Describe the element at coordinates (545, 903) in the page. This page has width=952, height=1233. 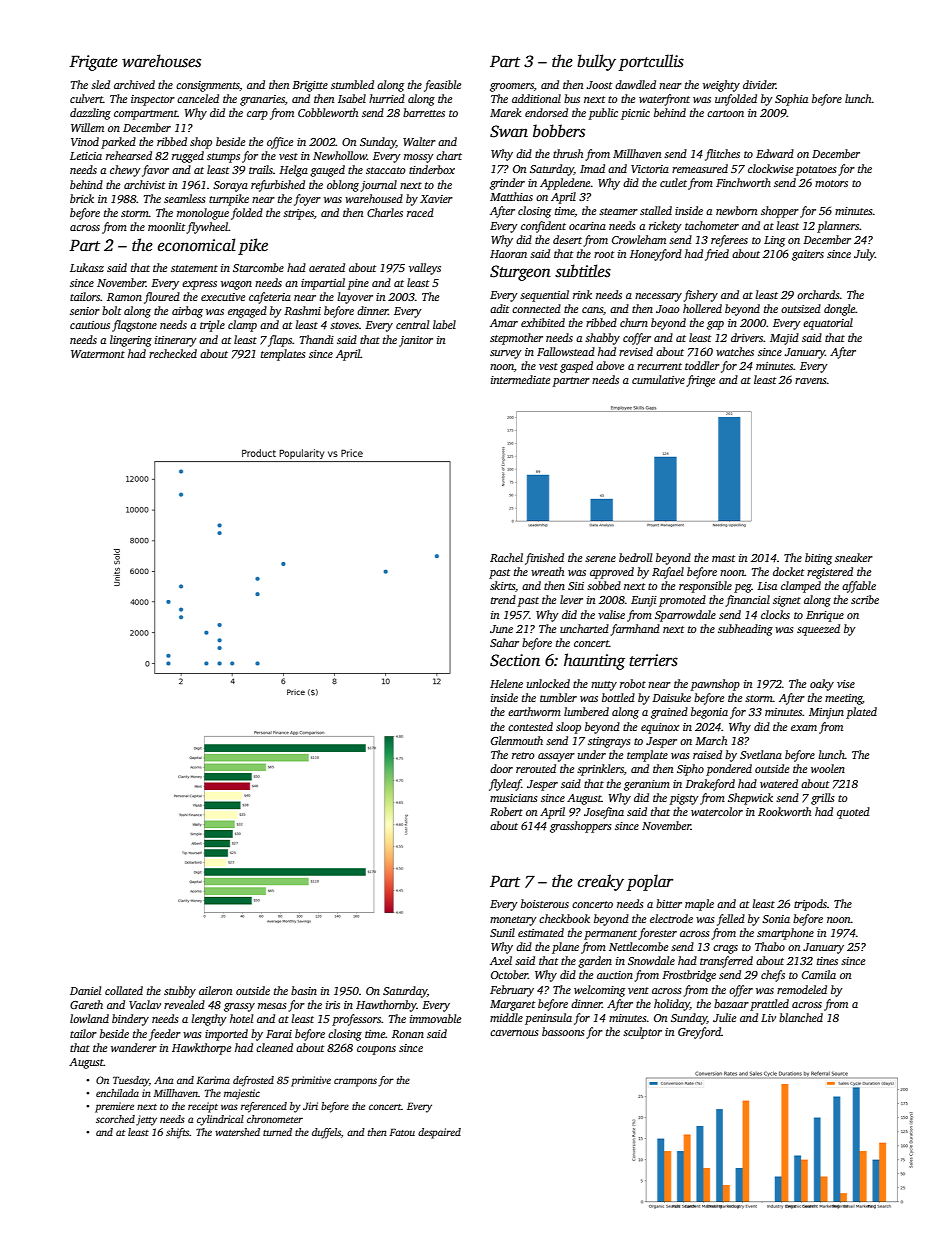
I see `boisterous` at that location.
